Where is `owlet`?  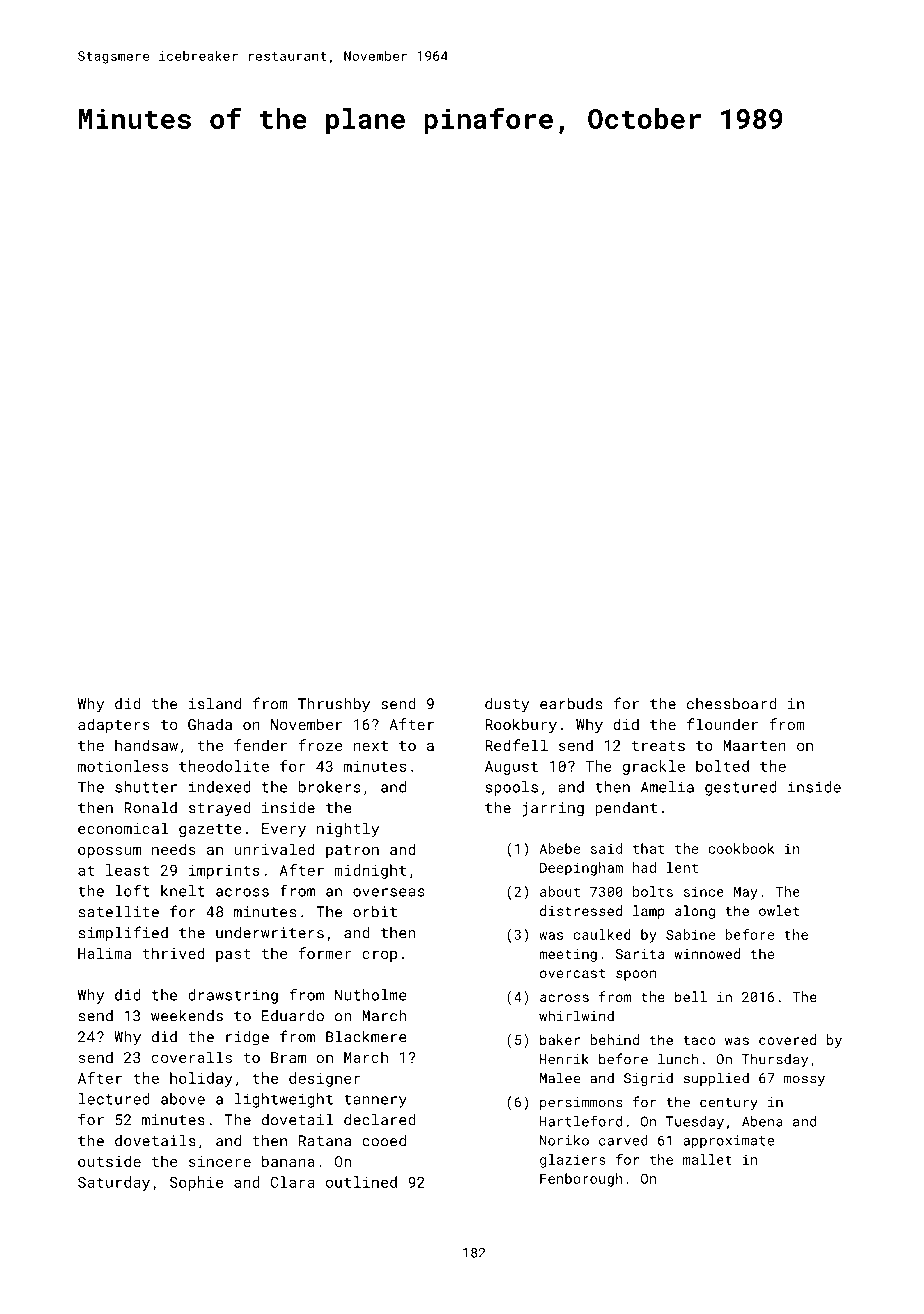
owlet is located at coordinates (779, 910).
